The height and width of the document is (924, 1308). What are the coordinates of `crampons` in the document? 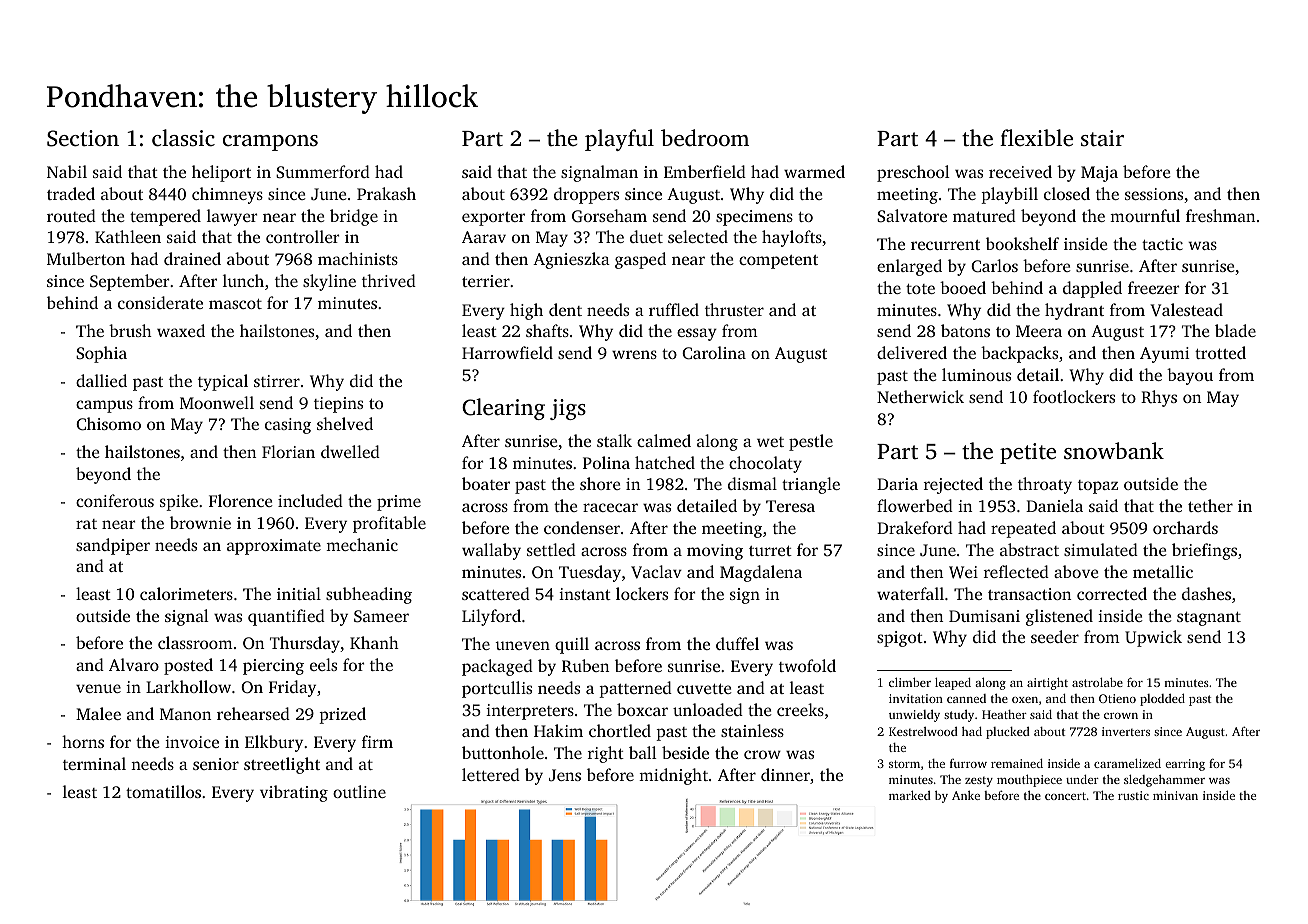 It's located at (270, 143).
